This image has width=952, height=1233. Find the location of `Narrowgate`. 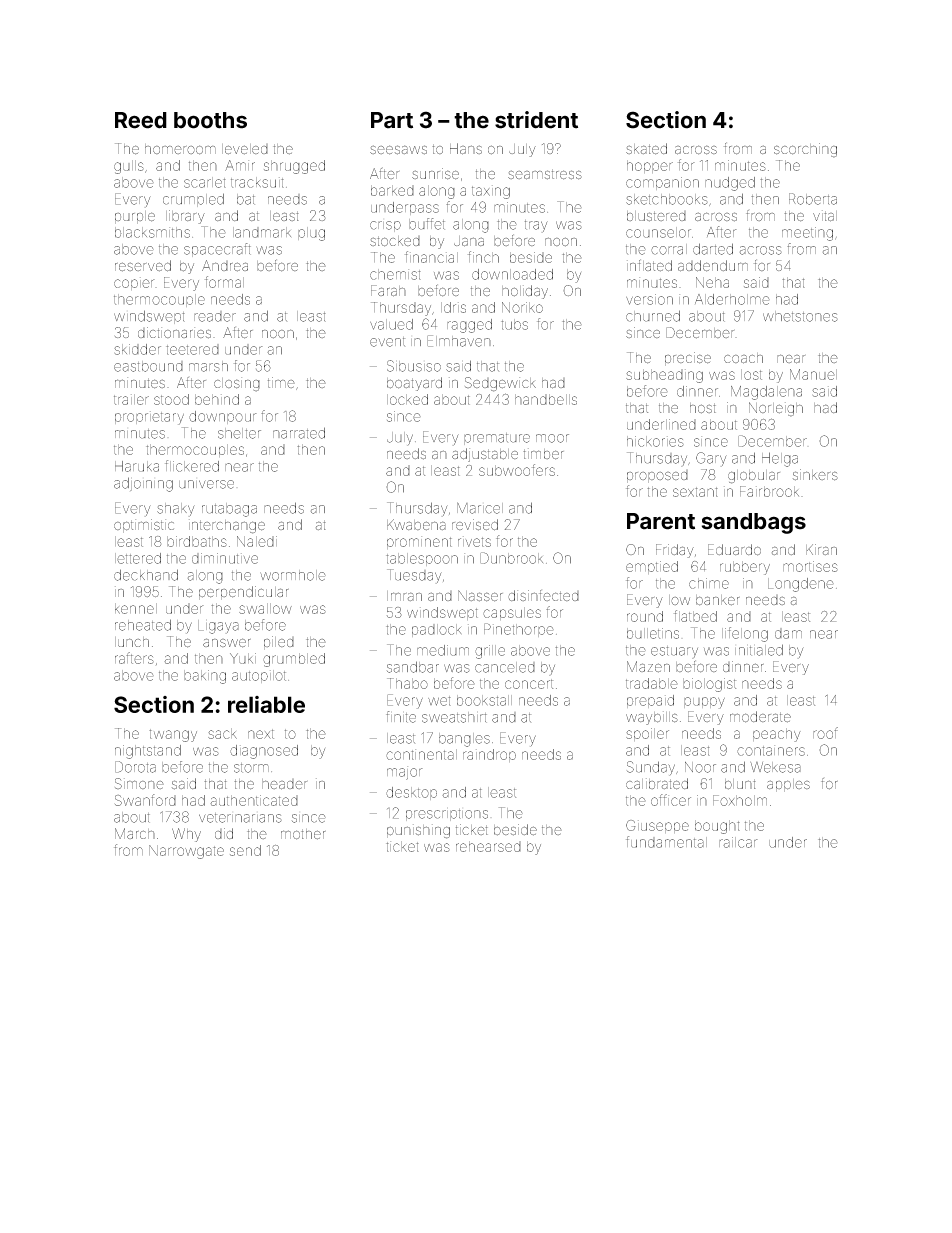

Narrowgate is located at coordinates (186, 852).
